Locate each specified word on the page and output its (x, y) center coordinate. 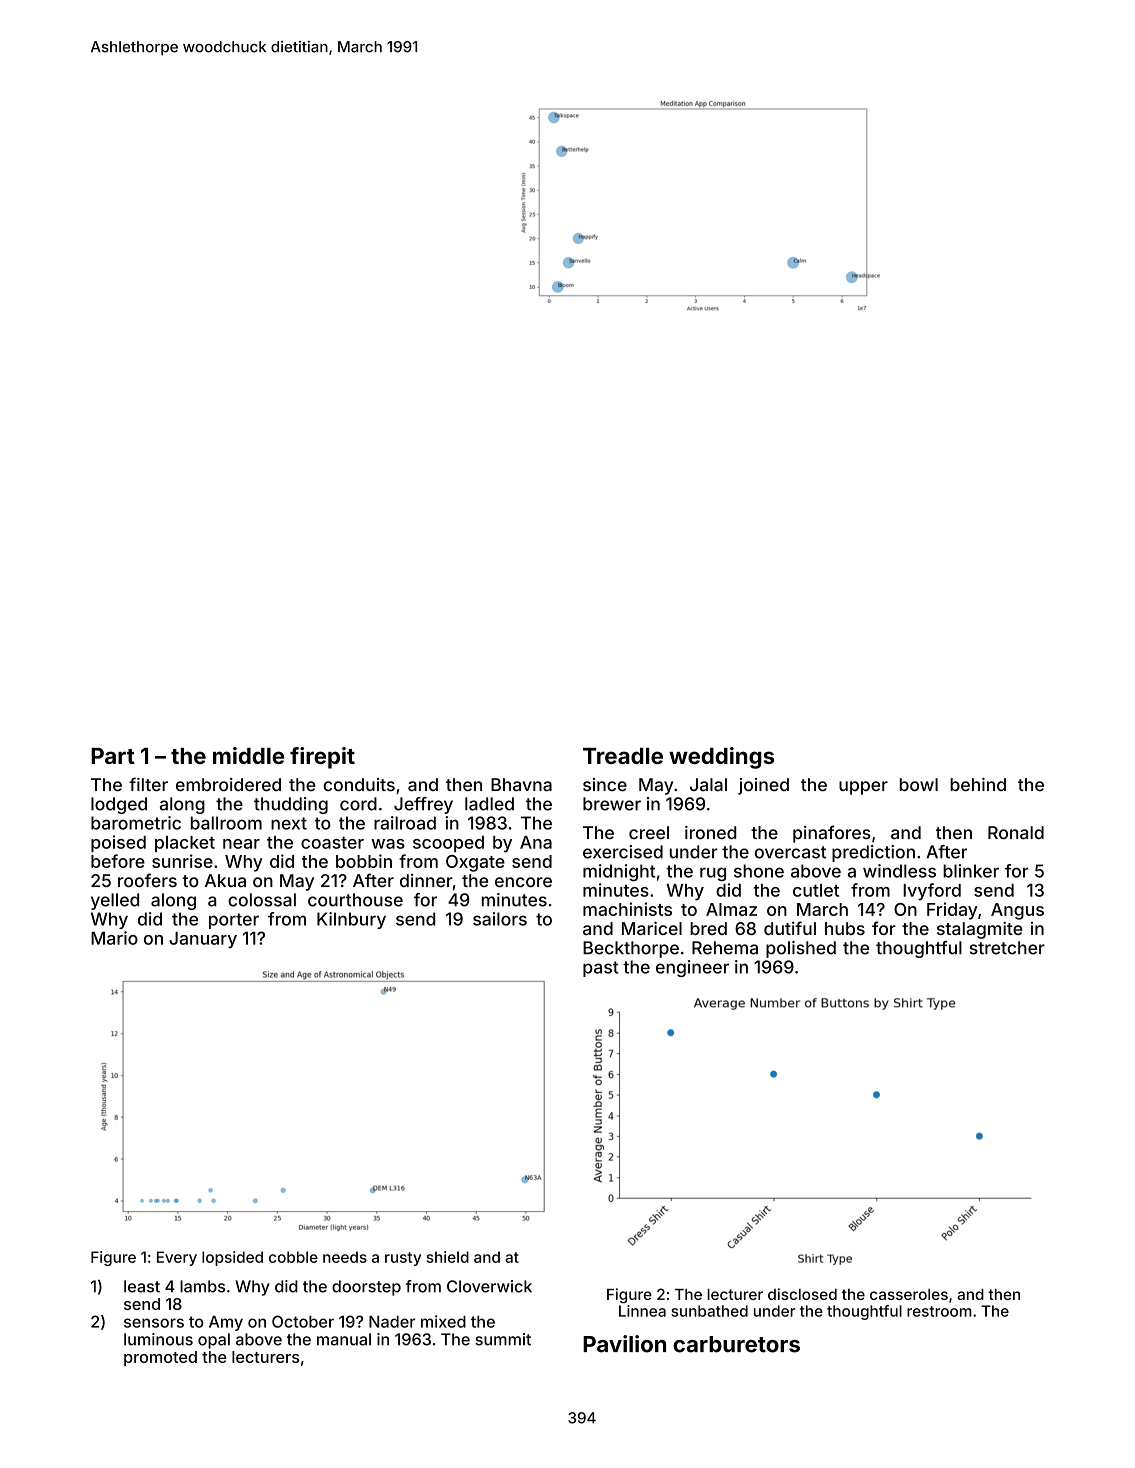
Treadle (623, 756)
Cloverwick (489, 1286)
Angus (1017, 911)
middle (248, 755)
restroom (939, 1311)
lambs (202, 1286)
